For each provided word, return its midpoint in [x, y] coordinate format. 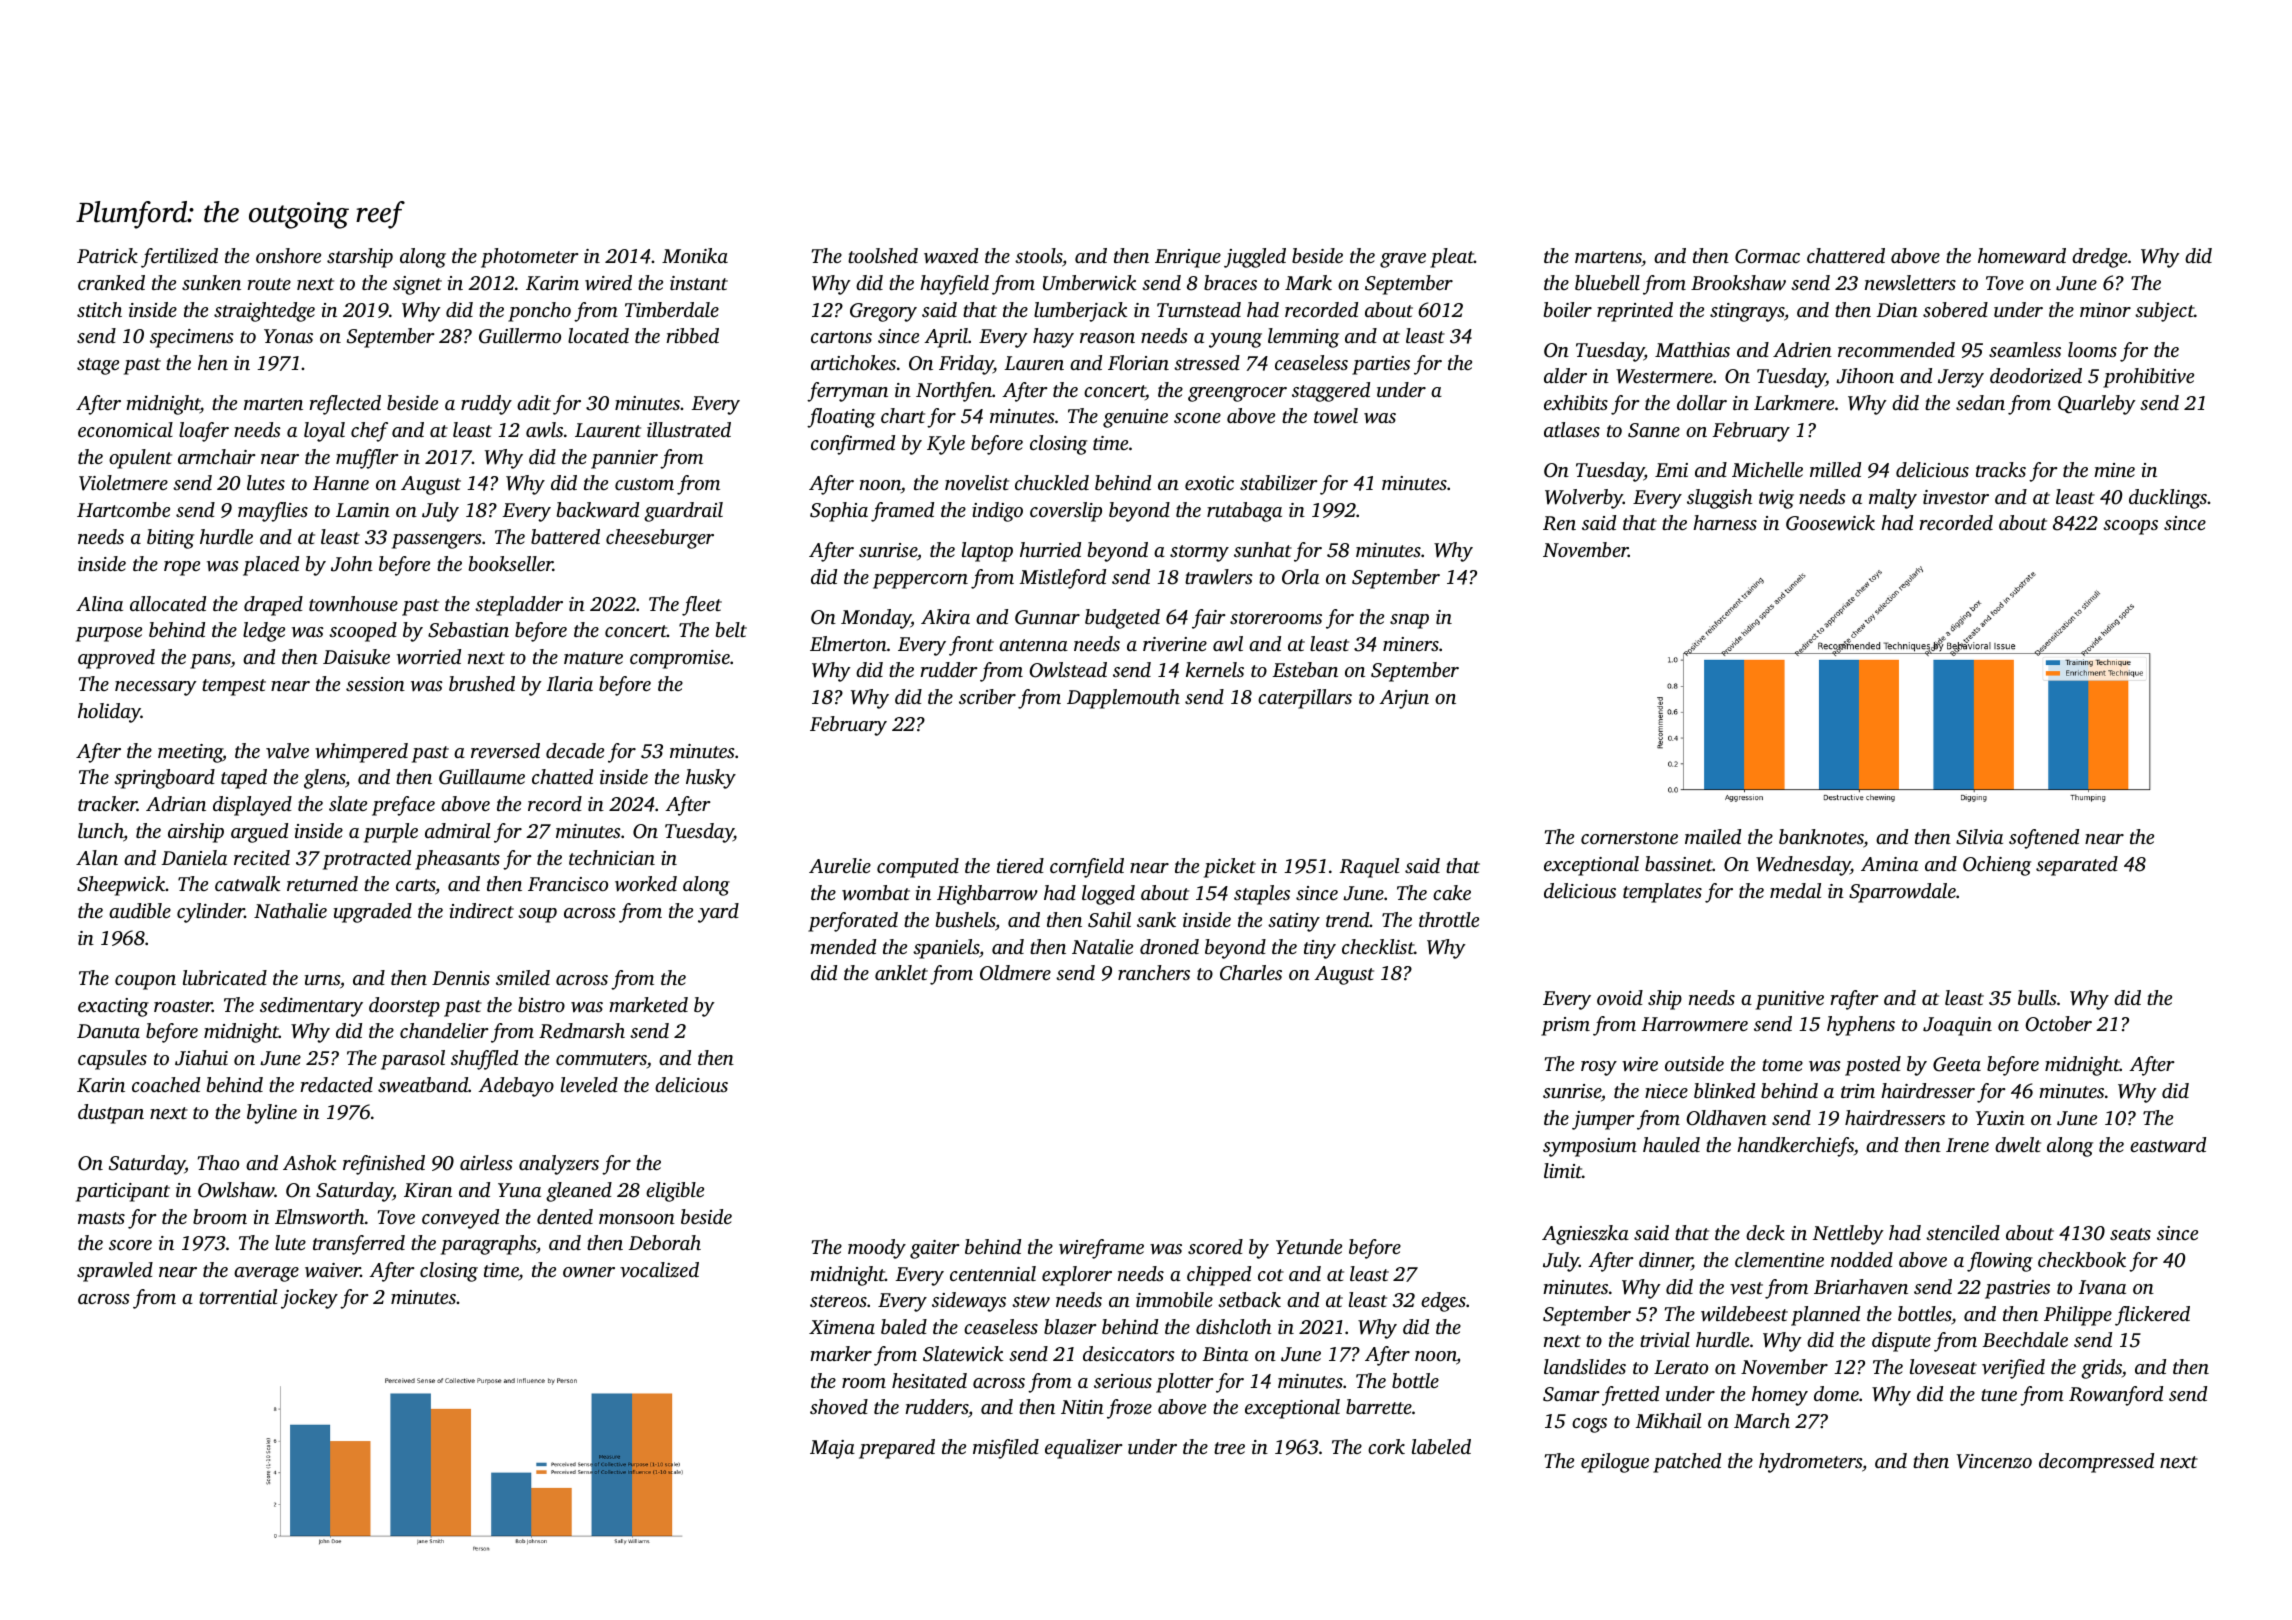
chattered [1846, 255]
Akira [945, 616]
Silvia [1979, 837]
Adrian [176, 803]
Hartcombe [123, 509]
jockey [309, 1299]
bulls [2037, 997]
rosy [1599, 1068]
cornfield [1087, 868]
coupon [145, 982]
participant [123, 1192]
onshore [288, 255]
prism [1565, 1026]
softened [2044, 839]
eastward [2168, 1145]
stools [1038, 255]
